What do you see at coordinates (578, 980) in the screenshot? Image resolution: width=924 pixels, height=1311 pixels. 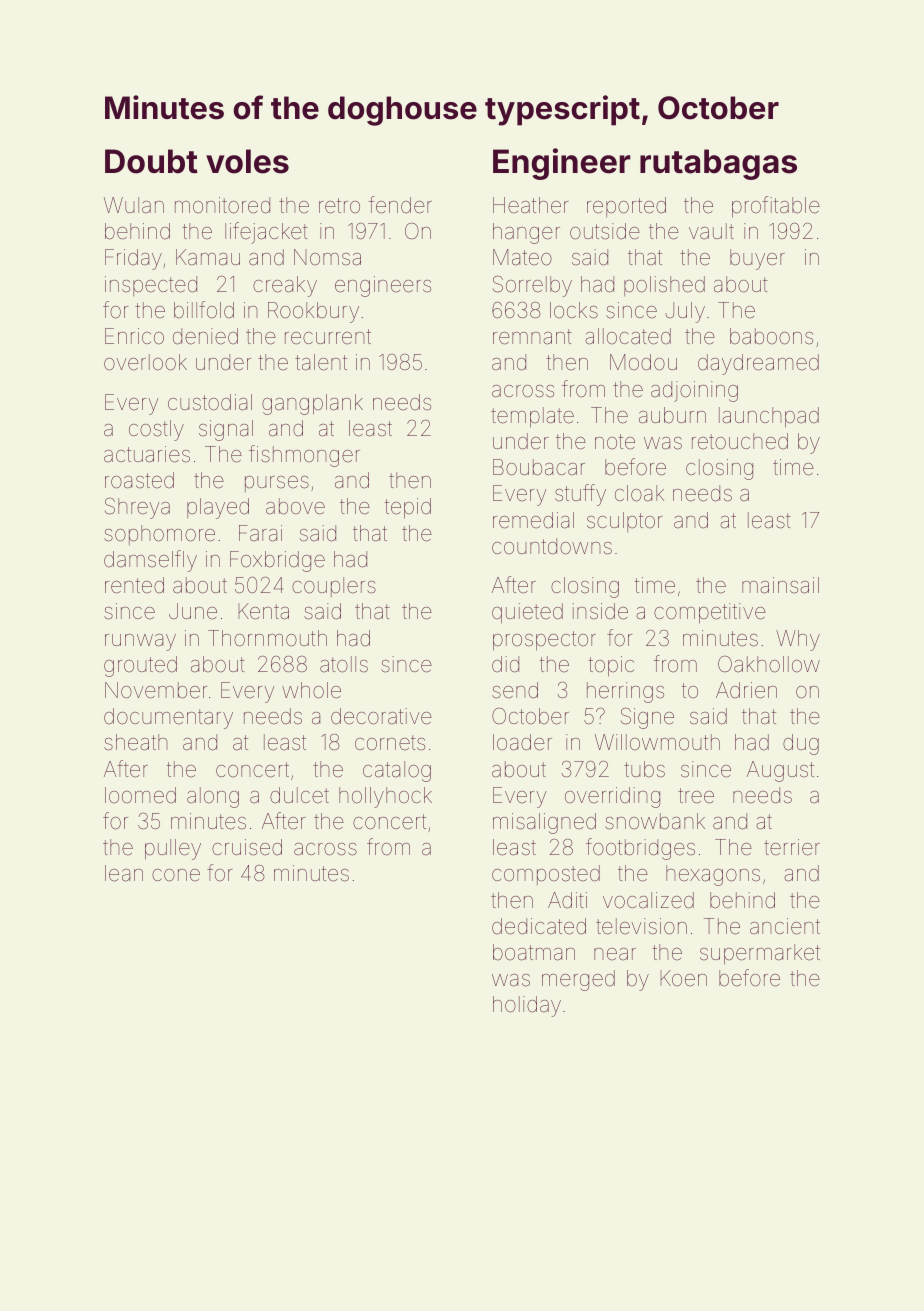 I see `merged` at bounding box center [578, 980].
